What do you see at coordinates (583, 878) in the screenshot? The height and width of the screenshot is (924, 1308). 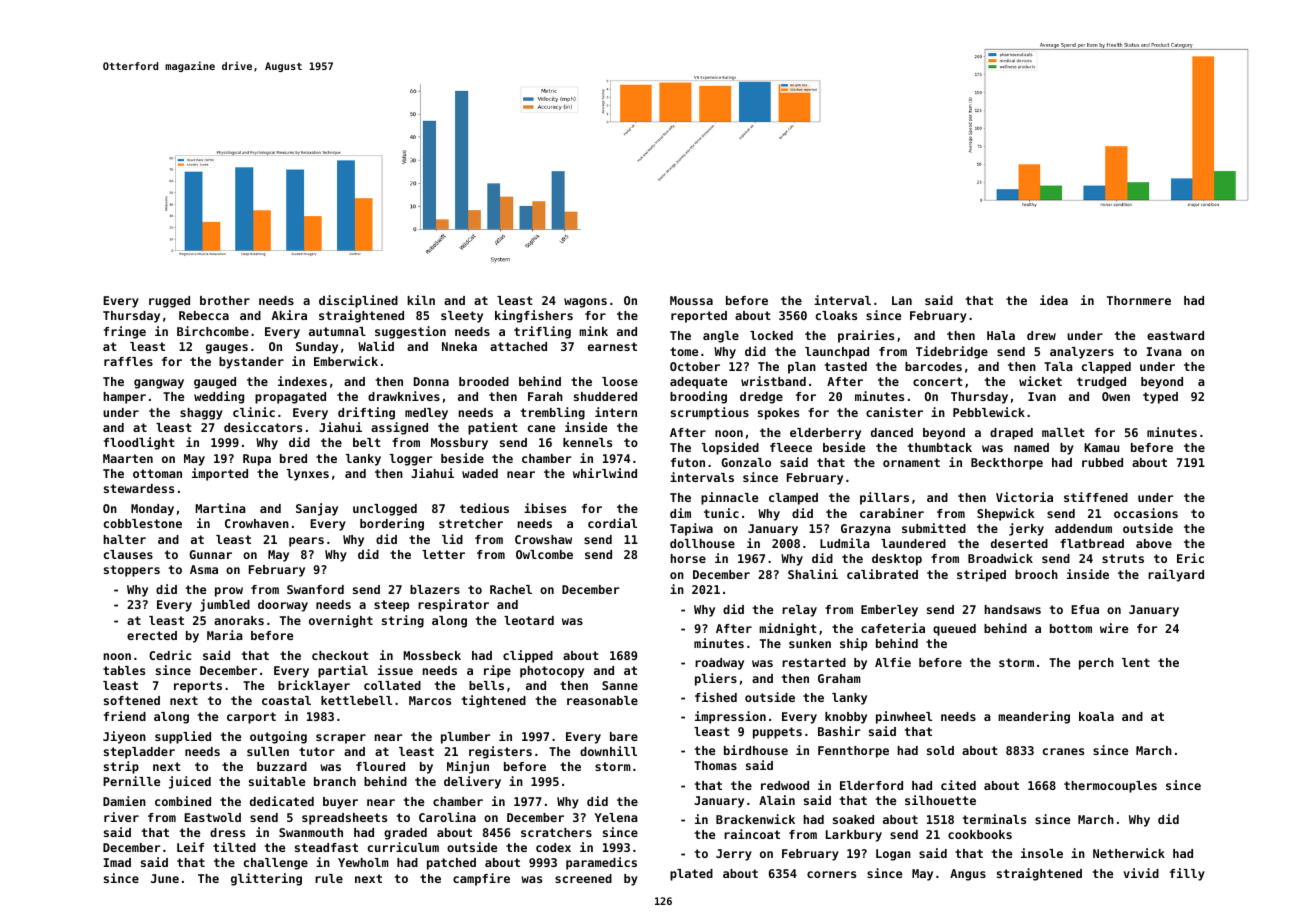 I see `screened` at bounding box center [583, 878].
